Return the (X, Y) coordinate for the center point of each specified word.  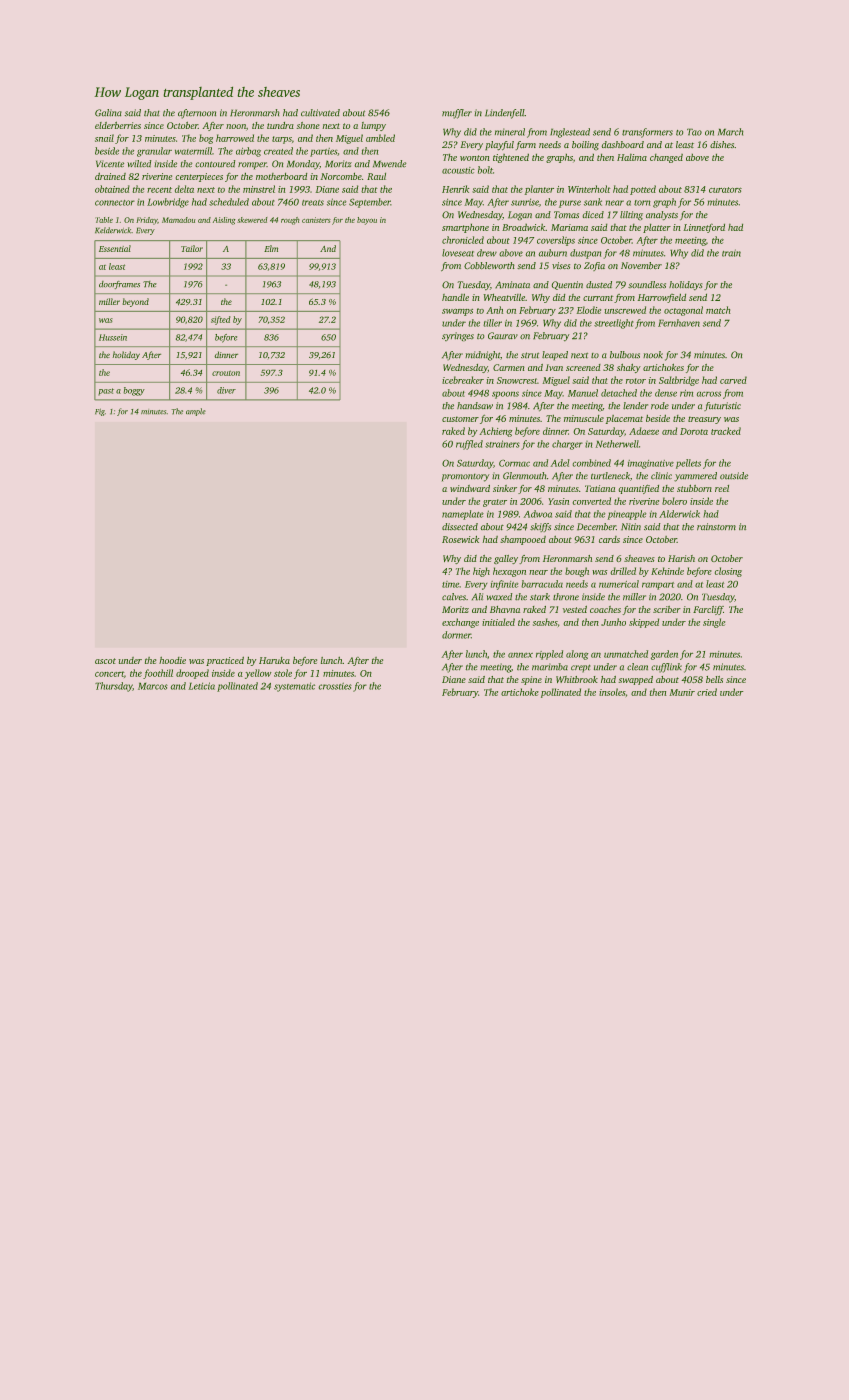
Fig (100, 412)
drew (487, 253)
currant (598, 298)
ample (196, 412)
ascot (105, 661)
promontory (466, 477)
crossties (335, 686)
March (731, 132)
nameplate (463, 515)
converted (591, 501)
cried (707, 692)
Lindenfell (505, 114)
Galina (108, 113)
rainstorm (716, 527)
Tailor (192, 248)
